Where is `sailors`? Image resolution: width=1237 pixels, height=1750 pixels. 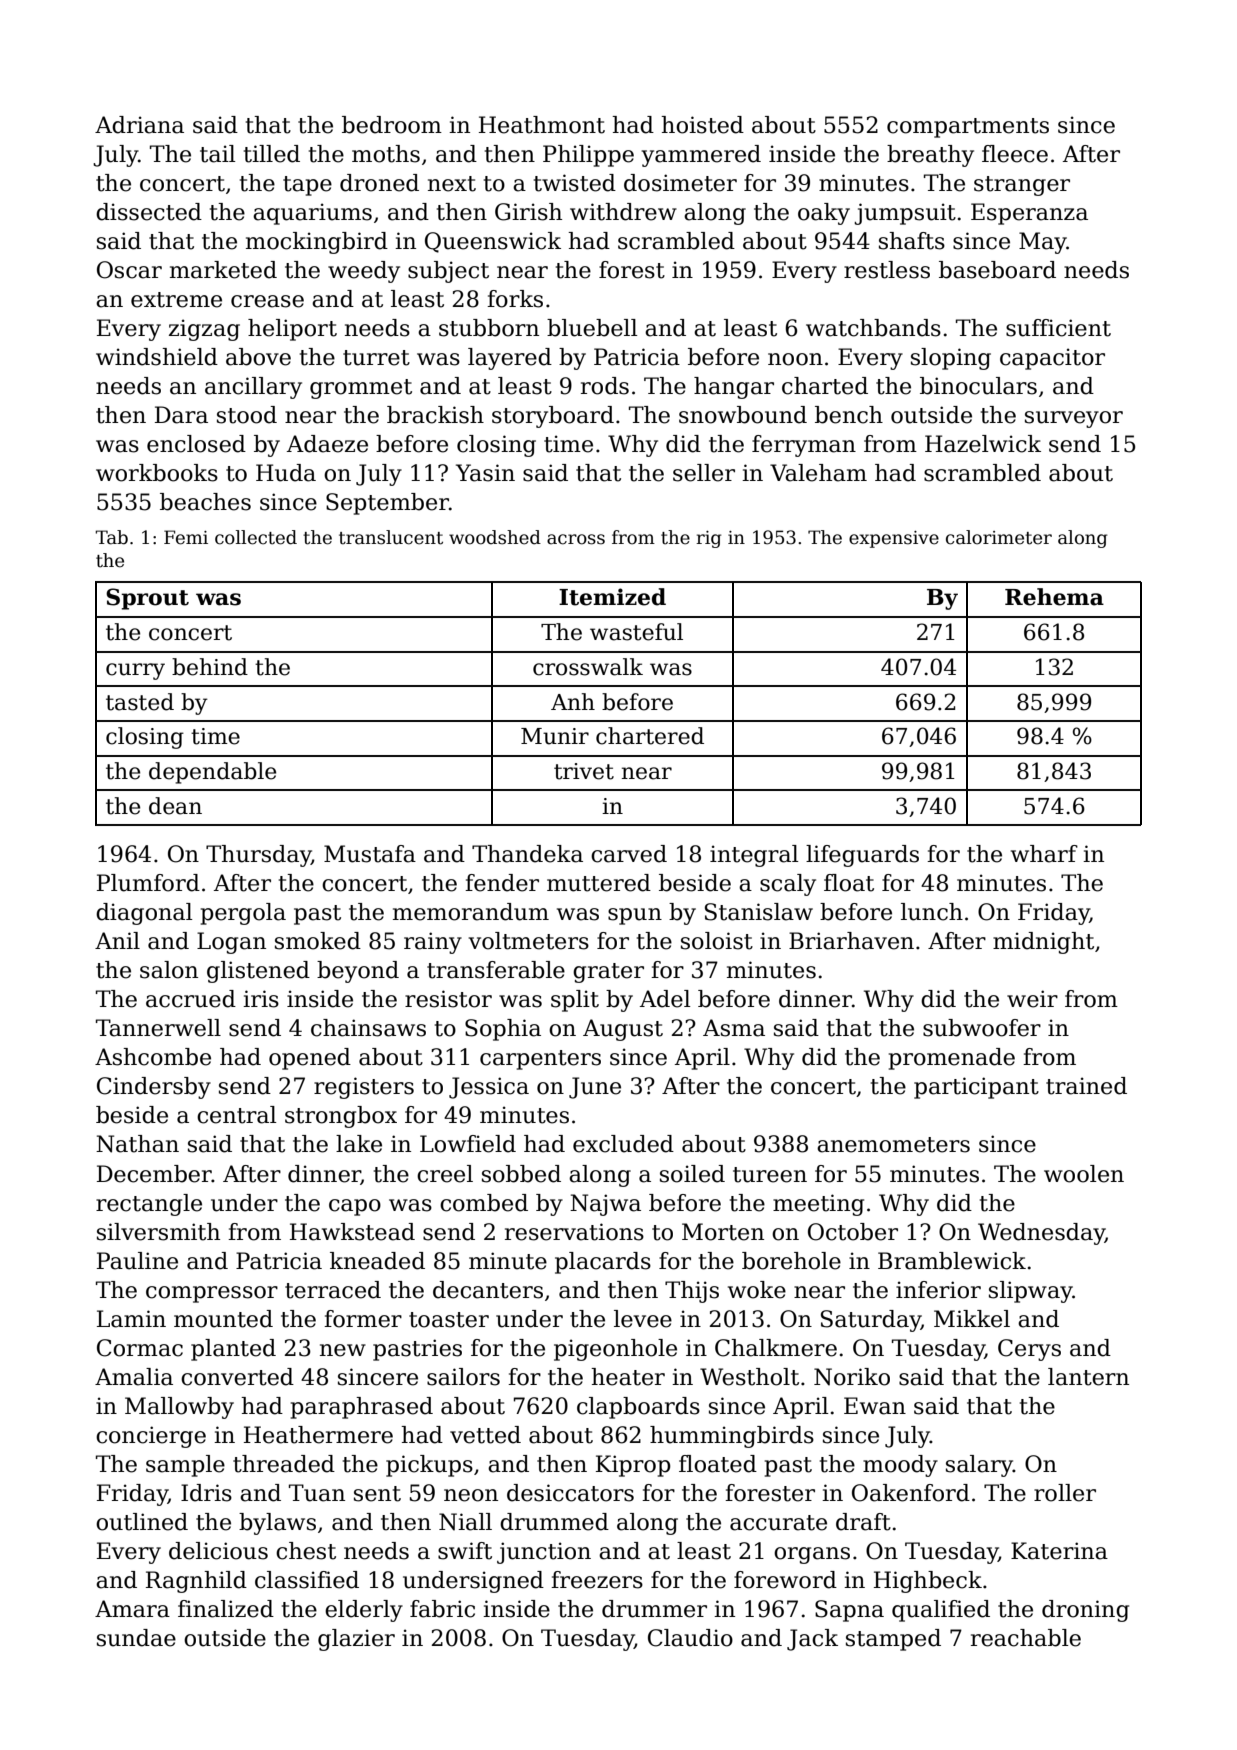 sailors is located at coordinates (463, 1377).
